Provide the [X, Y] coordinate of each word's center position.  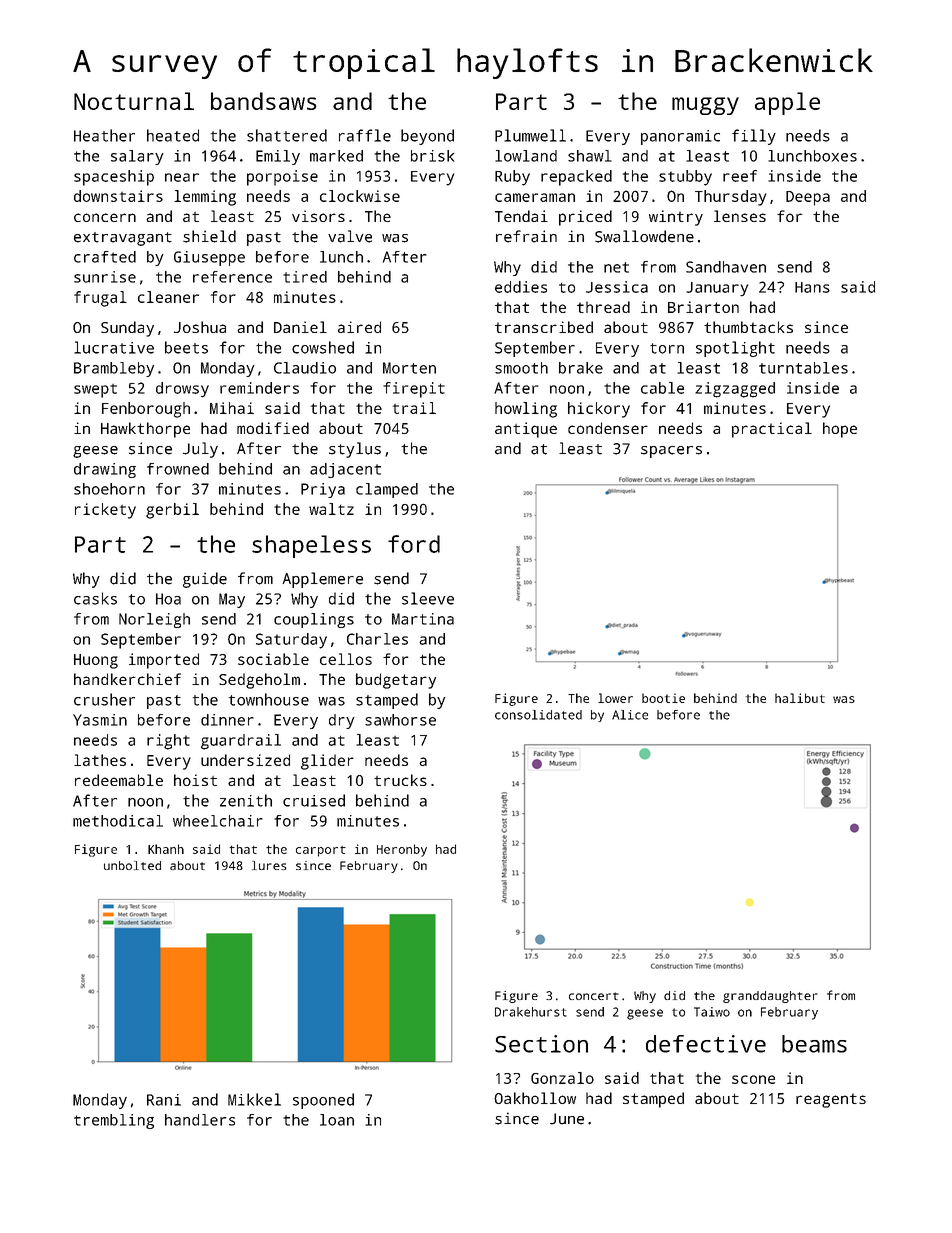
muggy [705, 106]
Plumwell [530, 135]
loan [337, 1120]
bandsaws [263, 101]
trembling [114, 1121]
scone [753, 1079]
